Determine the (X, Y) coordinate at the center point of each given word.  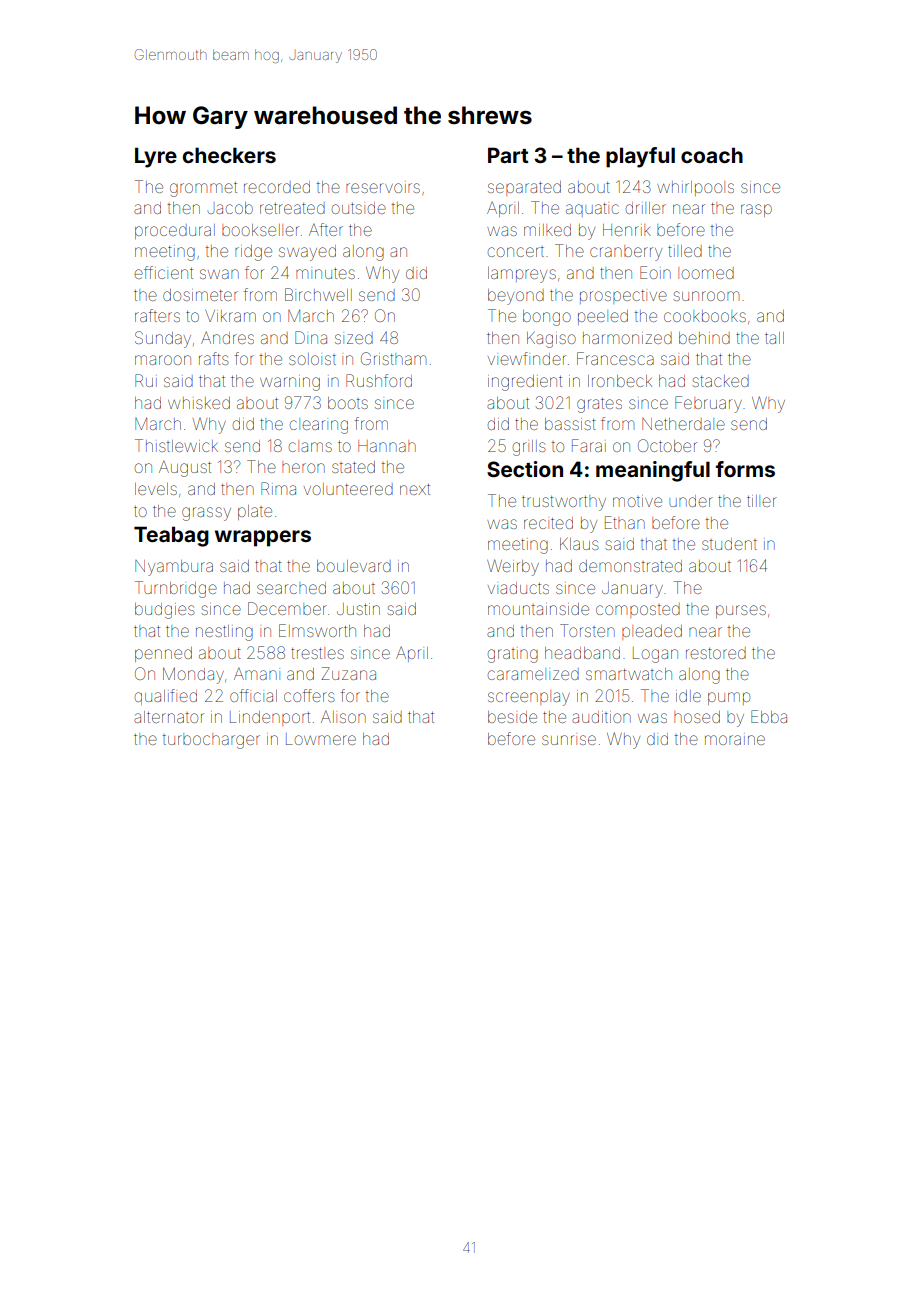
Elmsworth (317, 630)
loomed (706, 273)
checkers (229, 155)
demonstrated (630, 566)
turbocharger (211, 741)
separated (524, 188)
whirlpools (695, 188)
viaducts (518, 588)
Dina (311, 337)
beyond (516, 297)
